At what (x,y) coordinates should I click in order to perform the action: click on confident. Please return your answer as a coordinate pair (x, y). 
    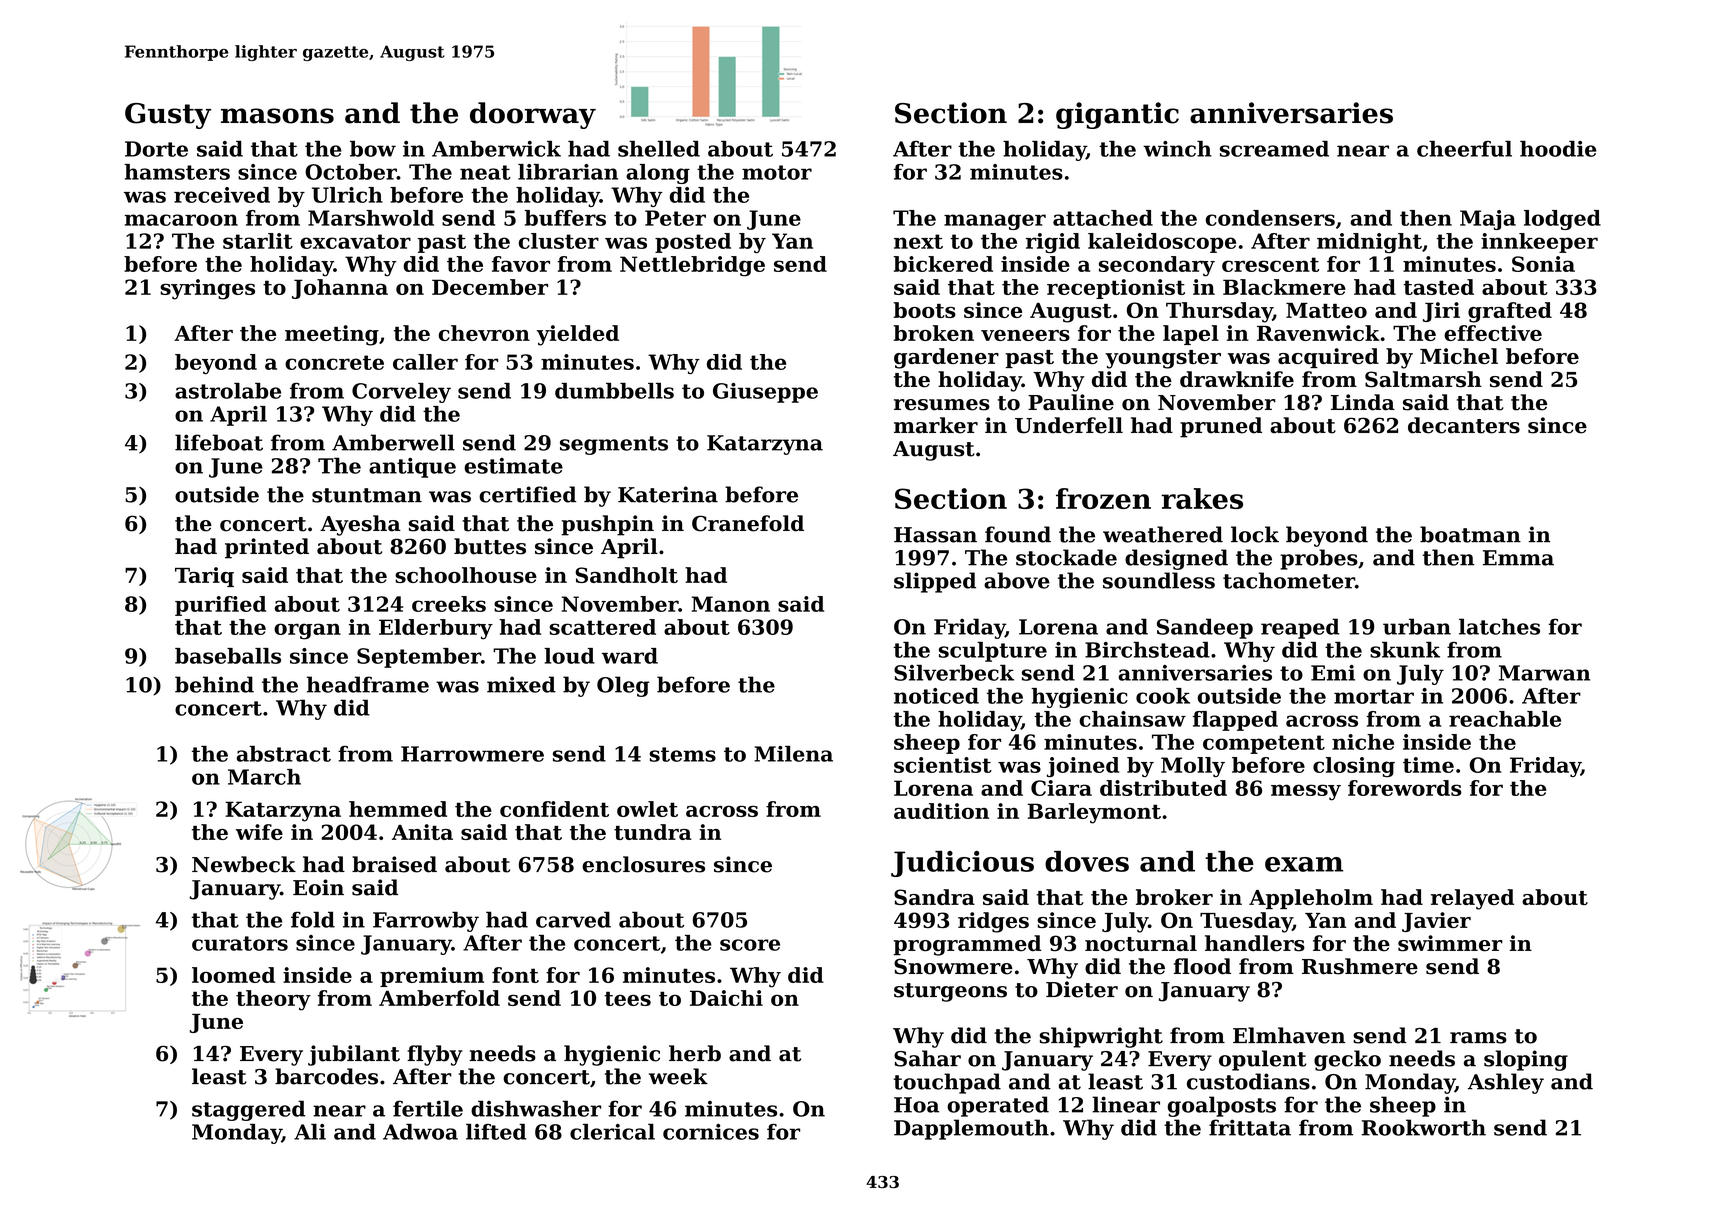
    Looking at the image, I should click on (554, 809).
